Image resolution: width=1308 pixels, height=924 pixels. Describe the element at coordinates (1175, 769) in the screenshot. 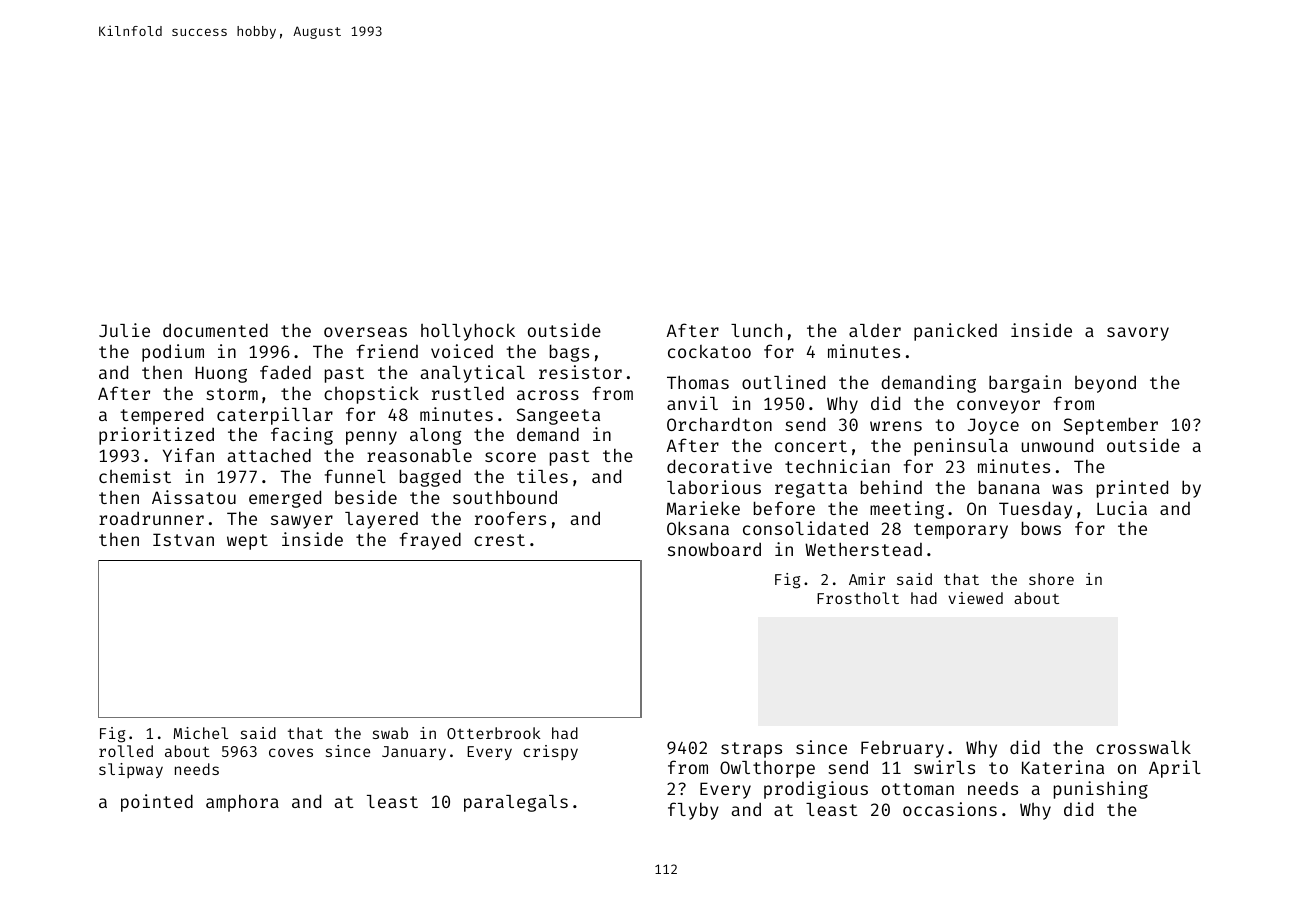

I see `April` at that location.
